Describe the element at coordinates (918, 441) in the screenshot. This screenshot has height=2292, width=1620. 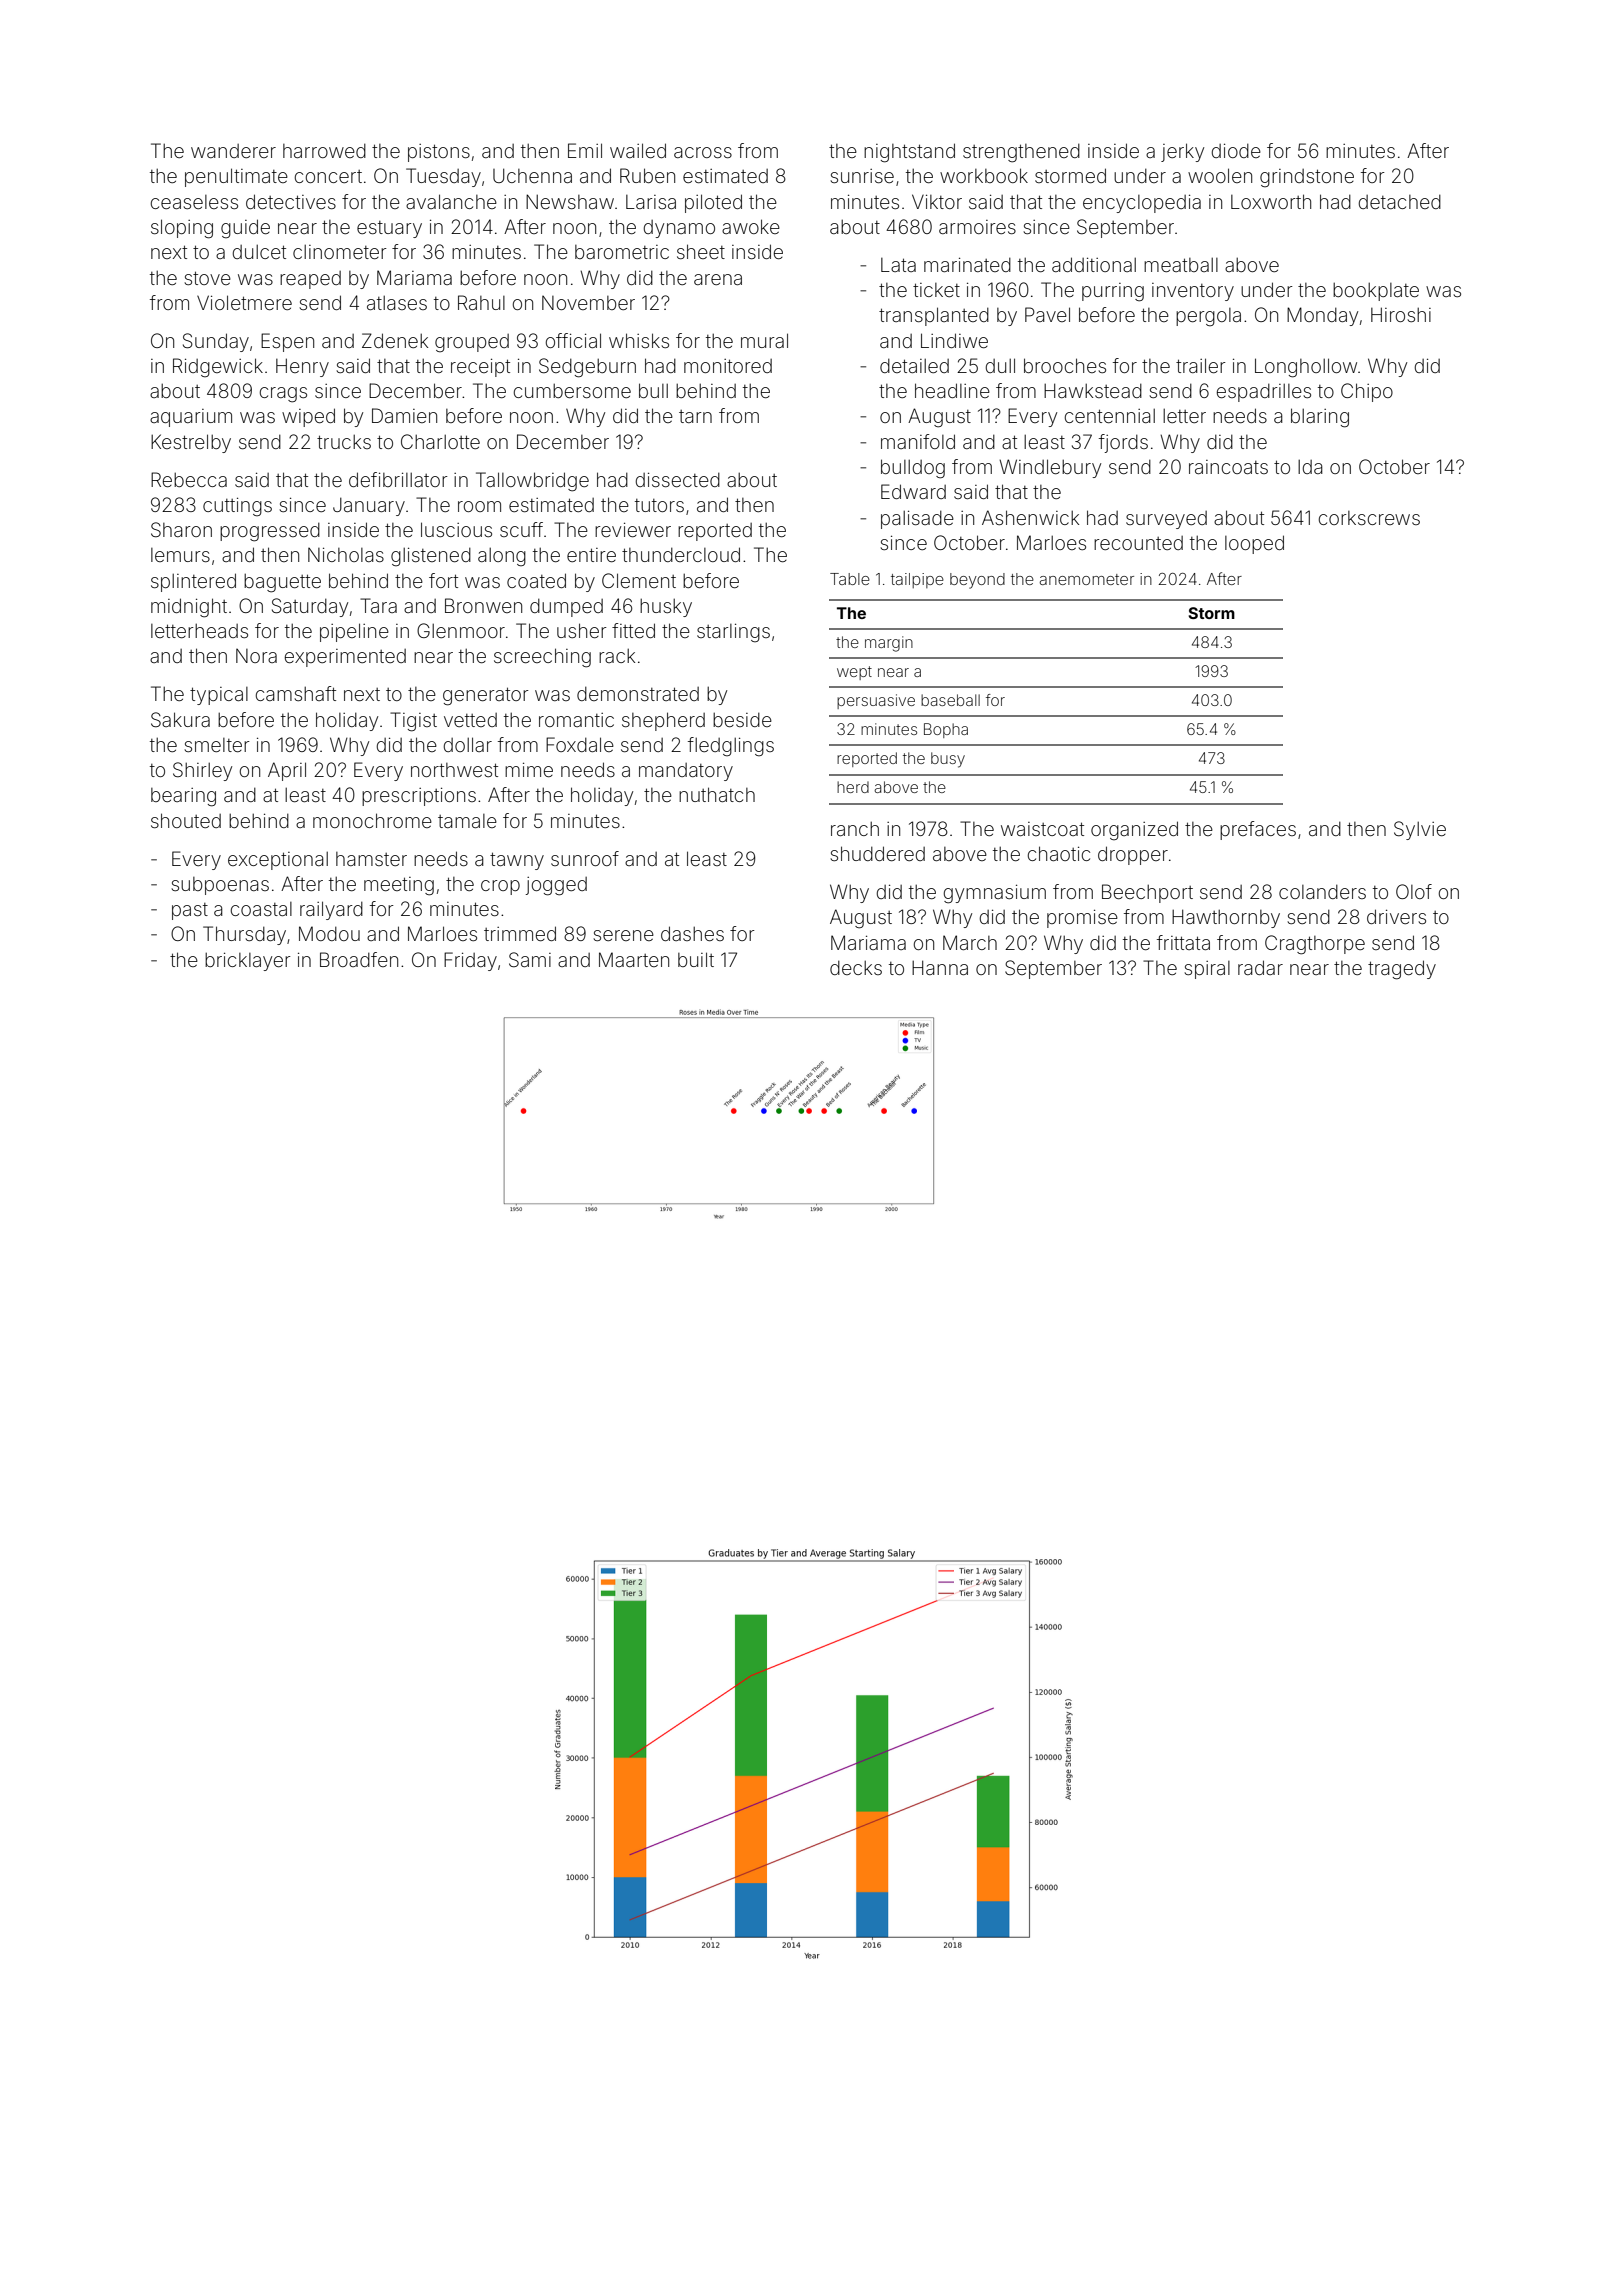
I see `manifold` at that location.
